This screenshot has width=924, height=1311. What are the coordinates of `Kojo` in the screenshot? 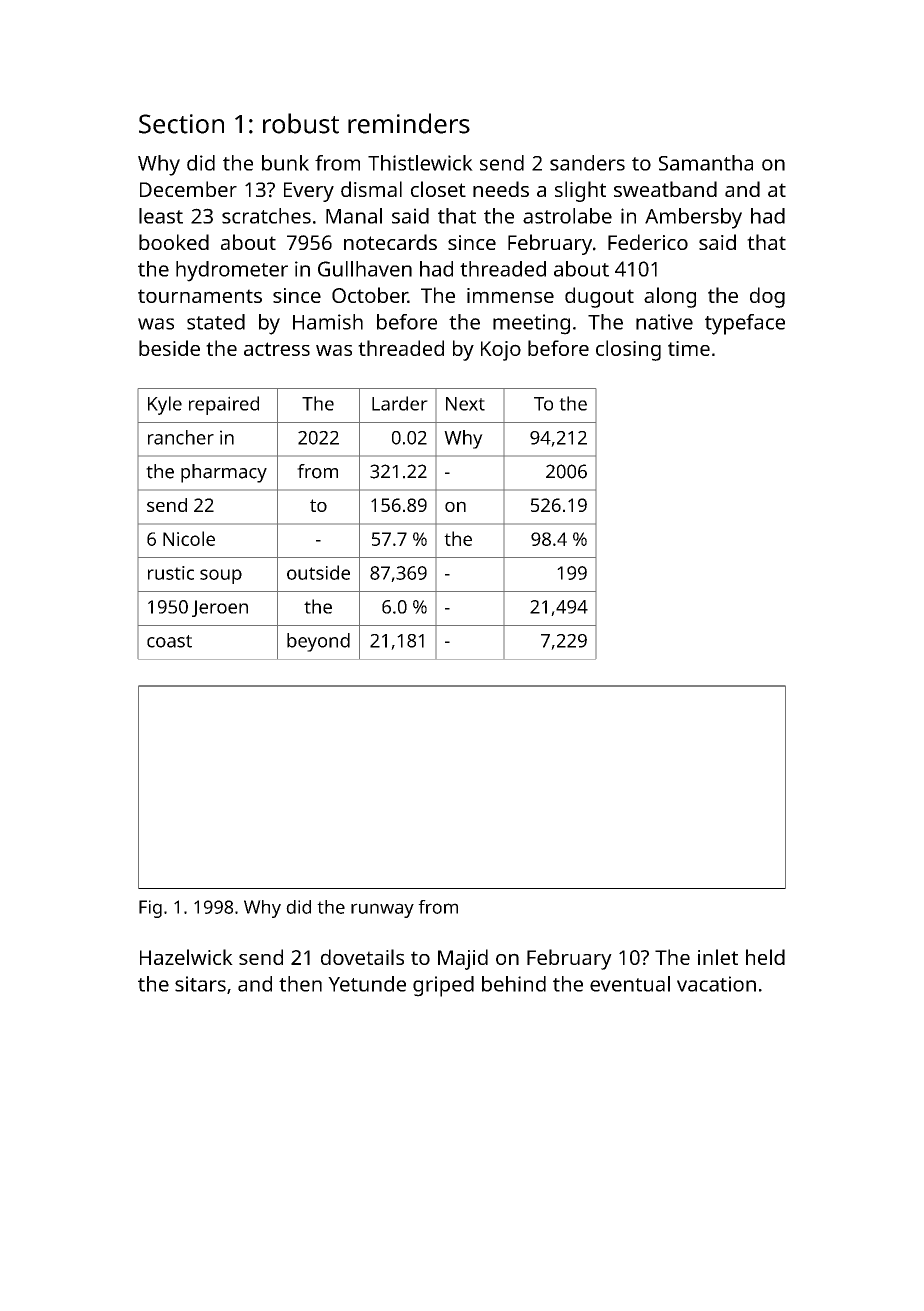 It's located at (501, 351).
